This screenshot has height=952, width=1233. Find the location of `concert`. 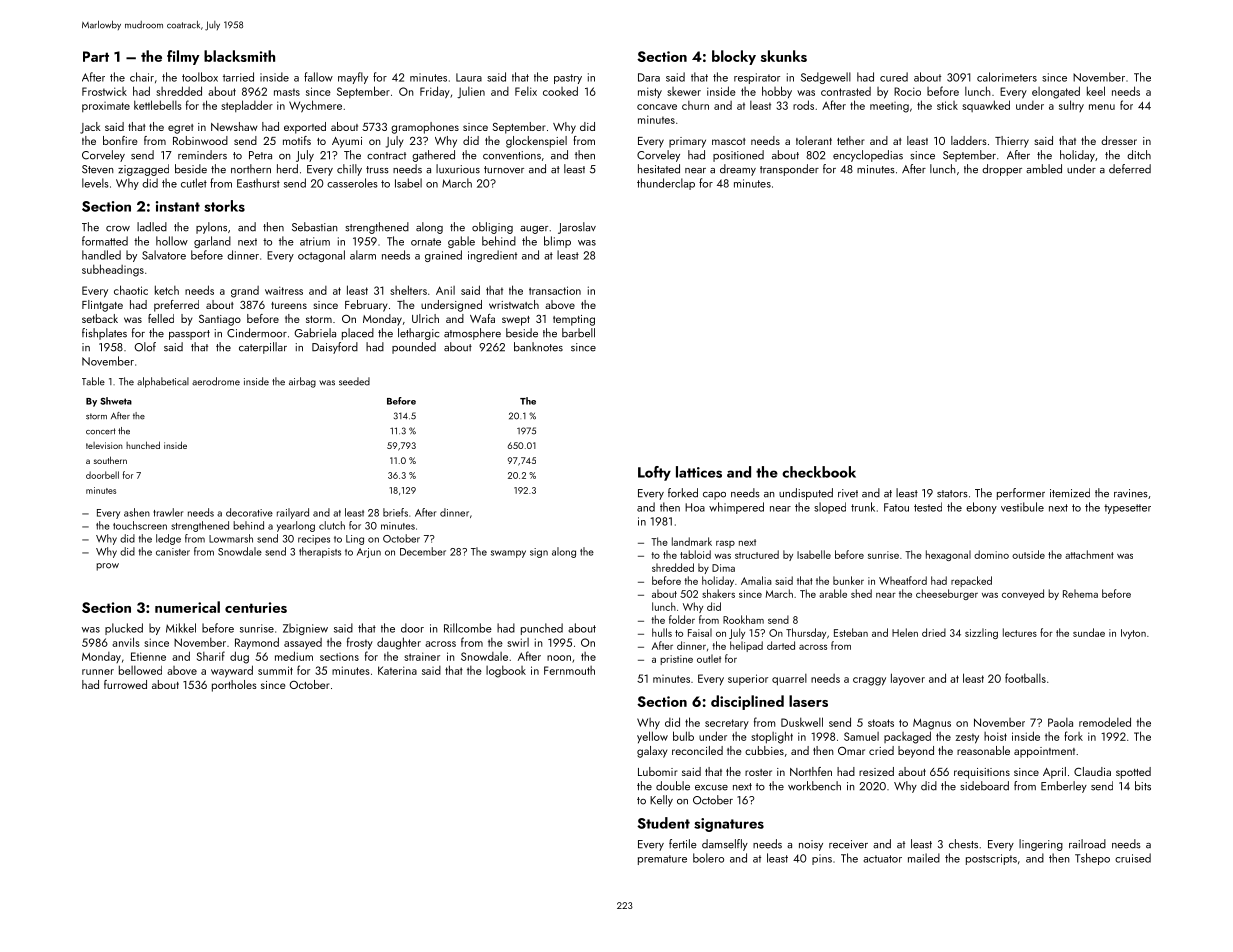

concert is located at coordinates (101, 431).
